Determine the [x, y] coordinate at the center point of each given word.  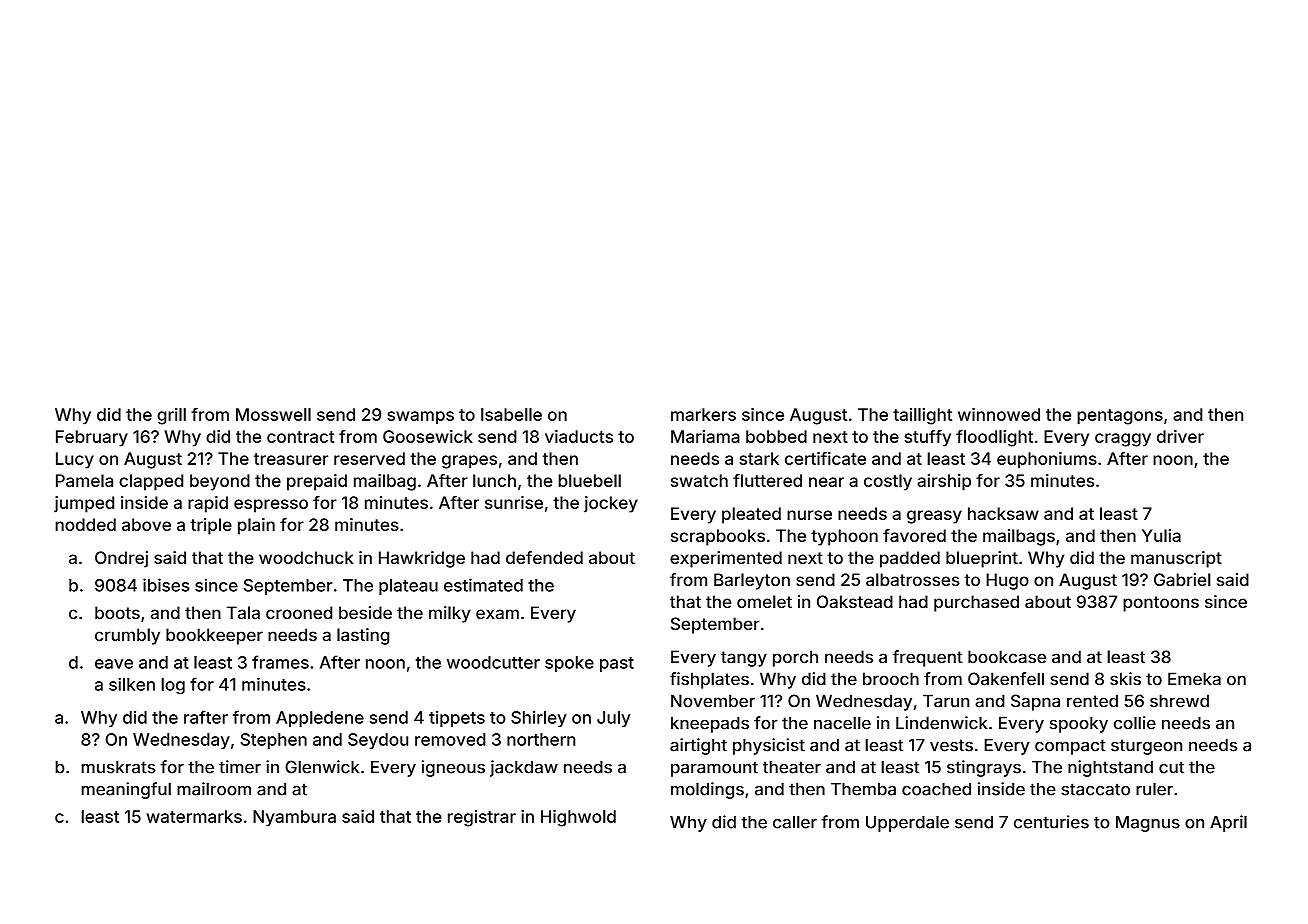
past [617, 664]
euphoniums [1047, 460]
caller [795, 822]
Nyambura [294, 818]
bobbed [776, 436]
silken [132, 684]
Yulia [1161, 535]
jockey [611, 504]
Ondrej [121, 559]
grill [171, 416]
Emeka [1194, 679]
